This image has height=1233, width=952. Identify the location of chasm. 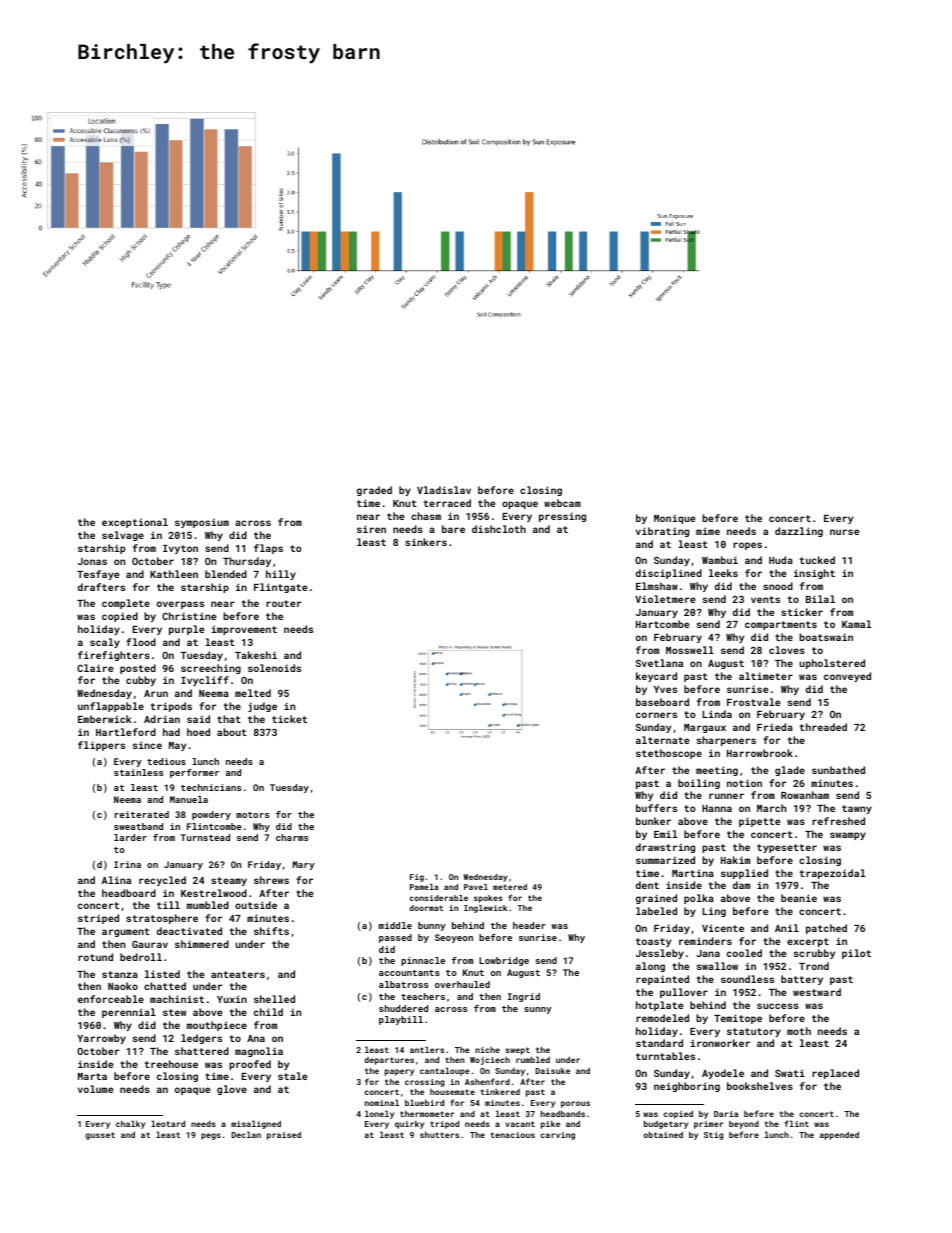
(426, 516).
